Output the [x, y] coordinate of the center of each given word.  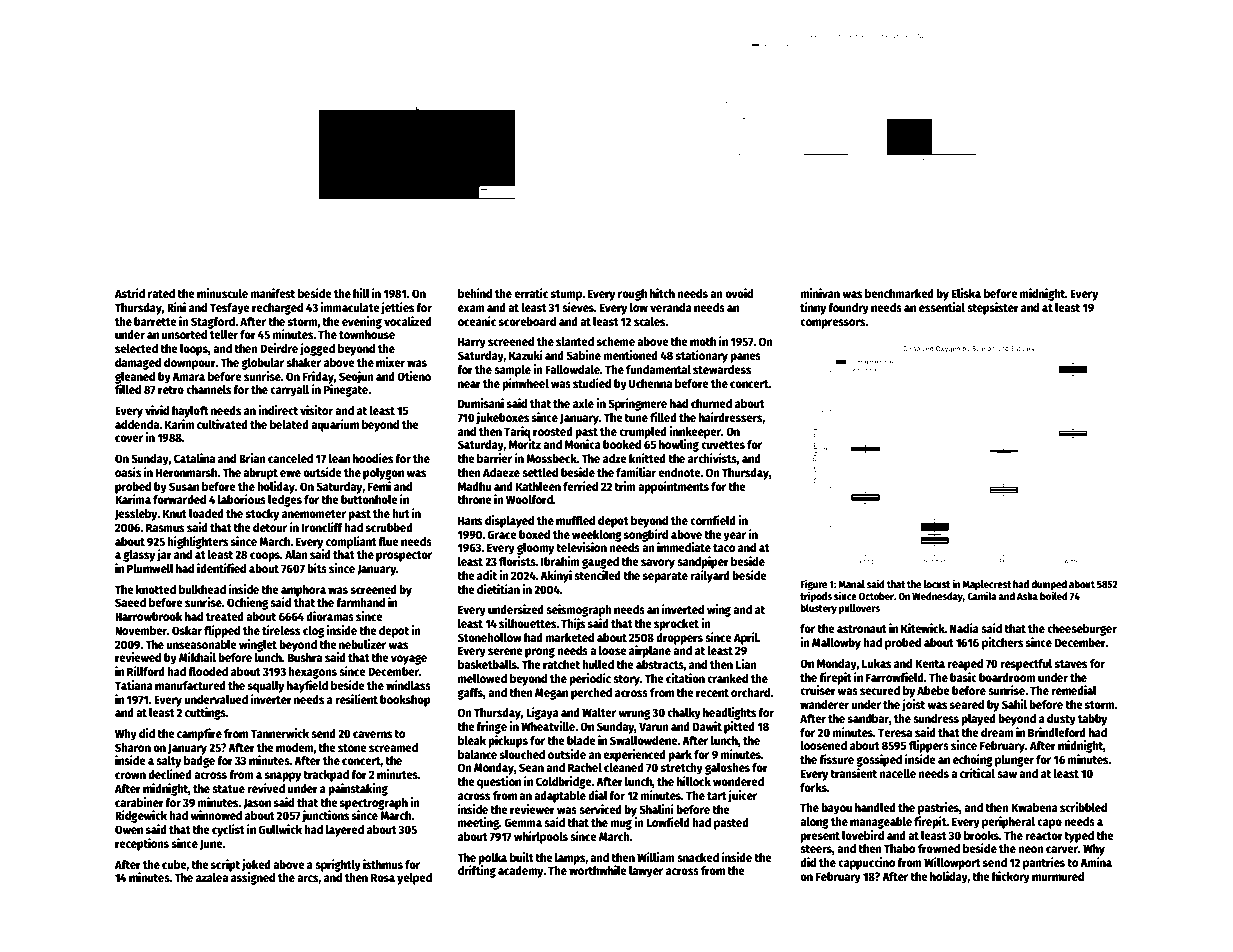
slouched [522, 754]
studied [592, 383]
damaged [138, 364]
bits [317, 568]
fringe [491, 727]
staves [1071, 664]
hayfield [307, 686]
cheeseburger [1082, 630]
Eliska [966, 293]
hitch [662, 293]
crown [130, 775]
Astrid [130, 293]
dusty [1061, 720]
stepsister [993, 308]
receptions [142, 844]
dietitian [498, 589]
